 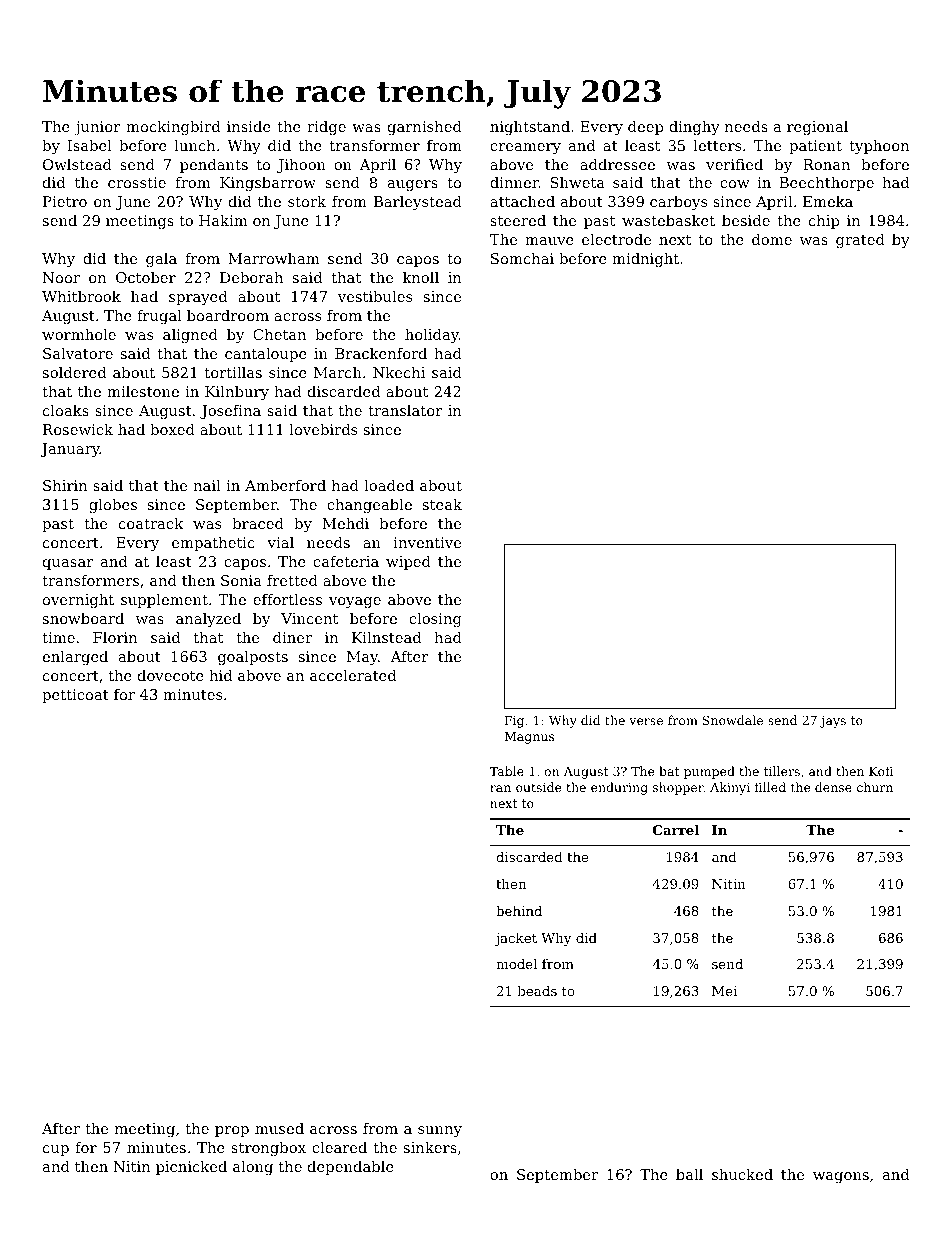 What do you see at coordinates (841, 1177) in the page?
I see `wagons` at bounding box center [841, 1177].
